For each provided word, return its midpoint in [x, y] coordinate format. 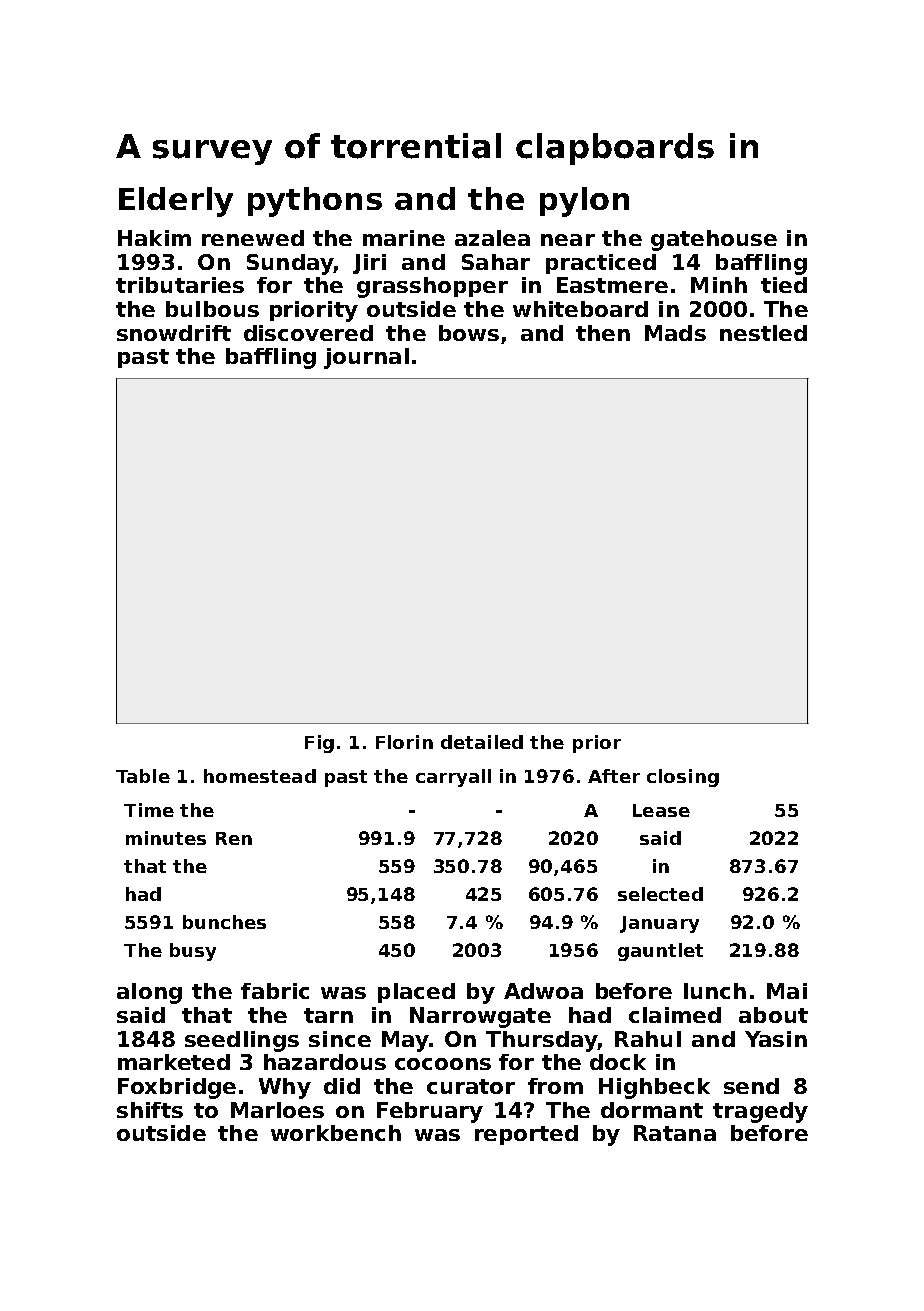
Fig [319, 744]
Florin [404, 742]
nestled [763, 333]
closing [683, 778]
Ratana [675, 1133]
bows [469, 333]
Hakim [154, 238]
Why [285, 1088]
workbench [336, 1133]
